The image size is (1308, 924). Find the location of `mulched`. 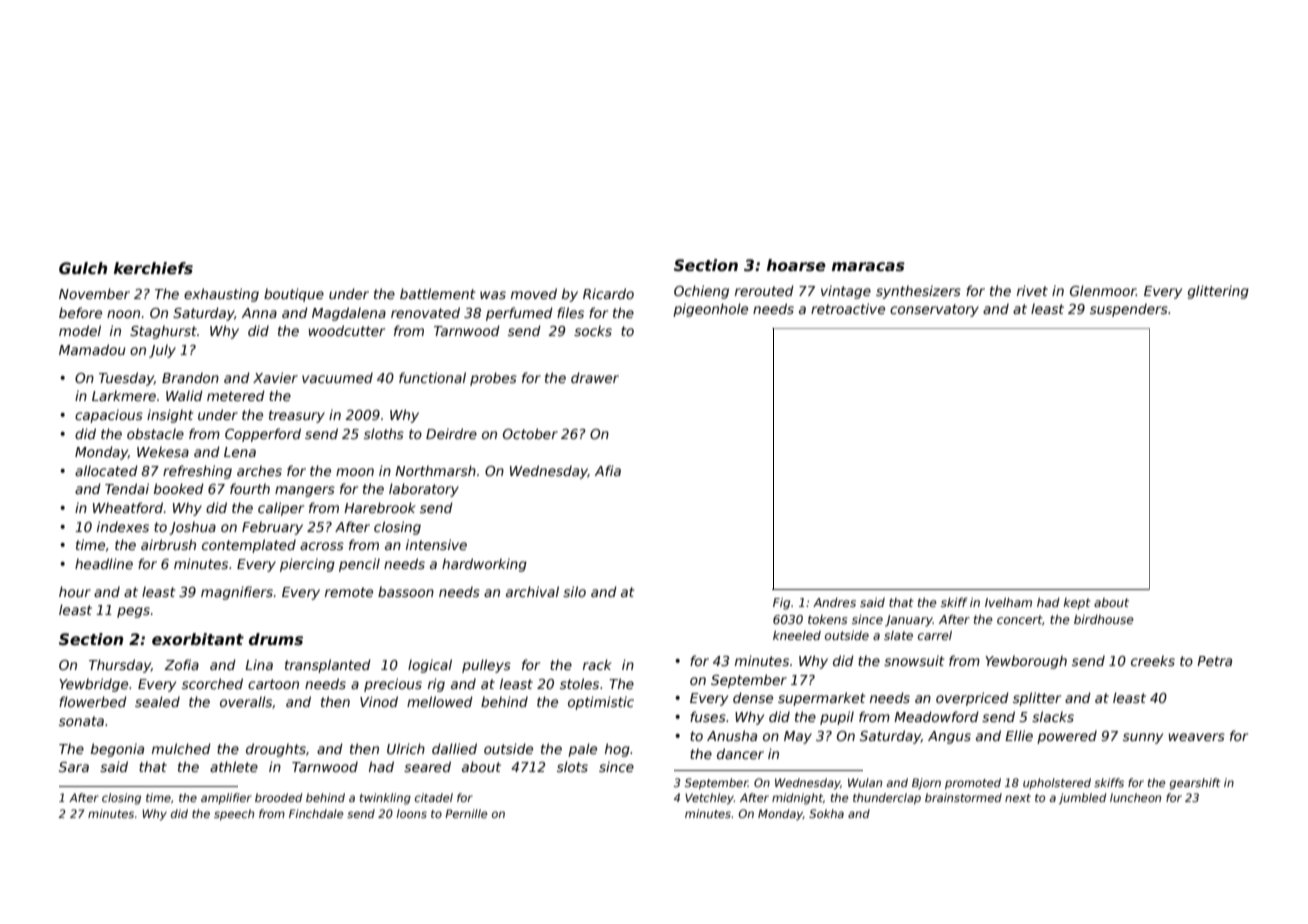

mulched is located at coordinates (181, 748).
